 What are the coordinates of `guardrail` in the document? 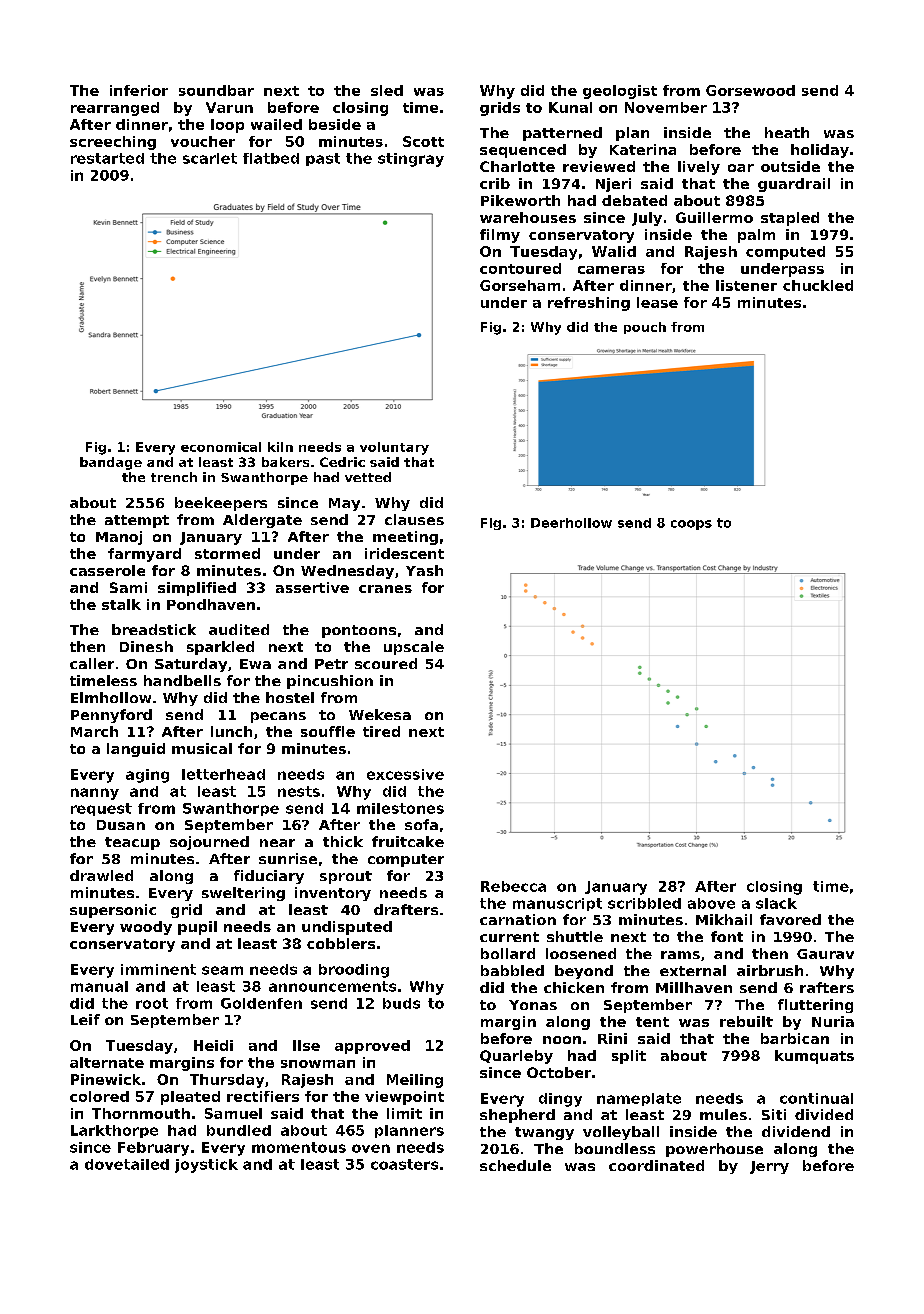 It's located at (794, 185).
